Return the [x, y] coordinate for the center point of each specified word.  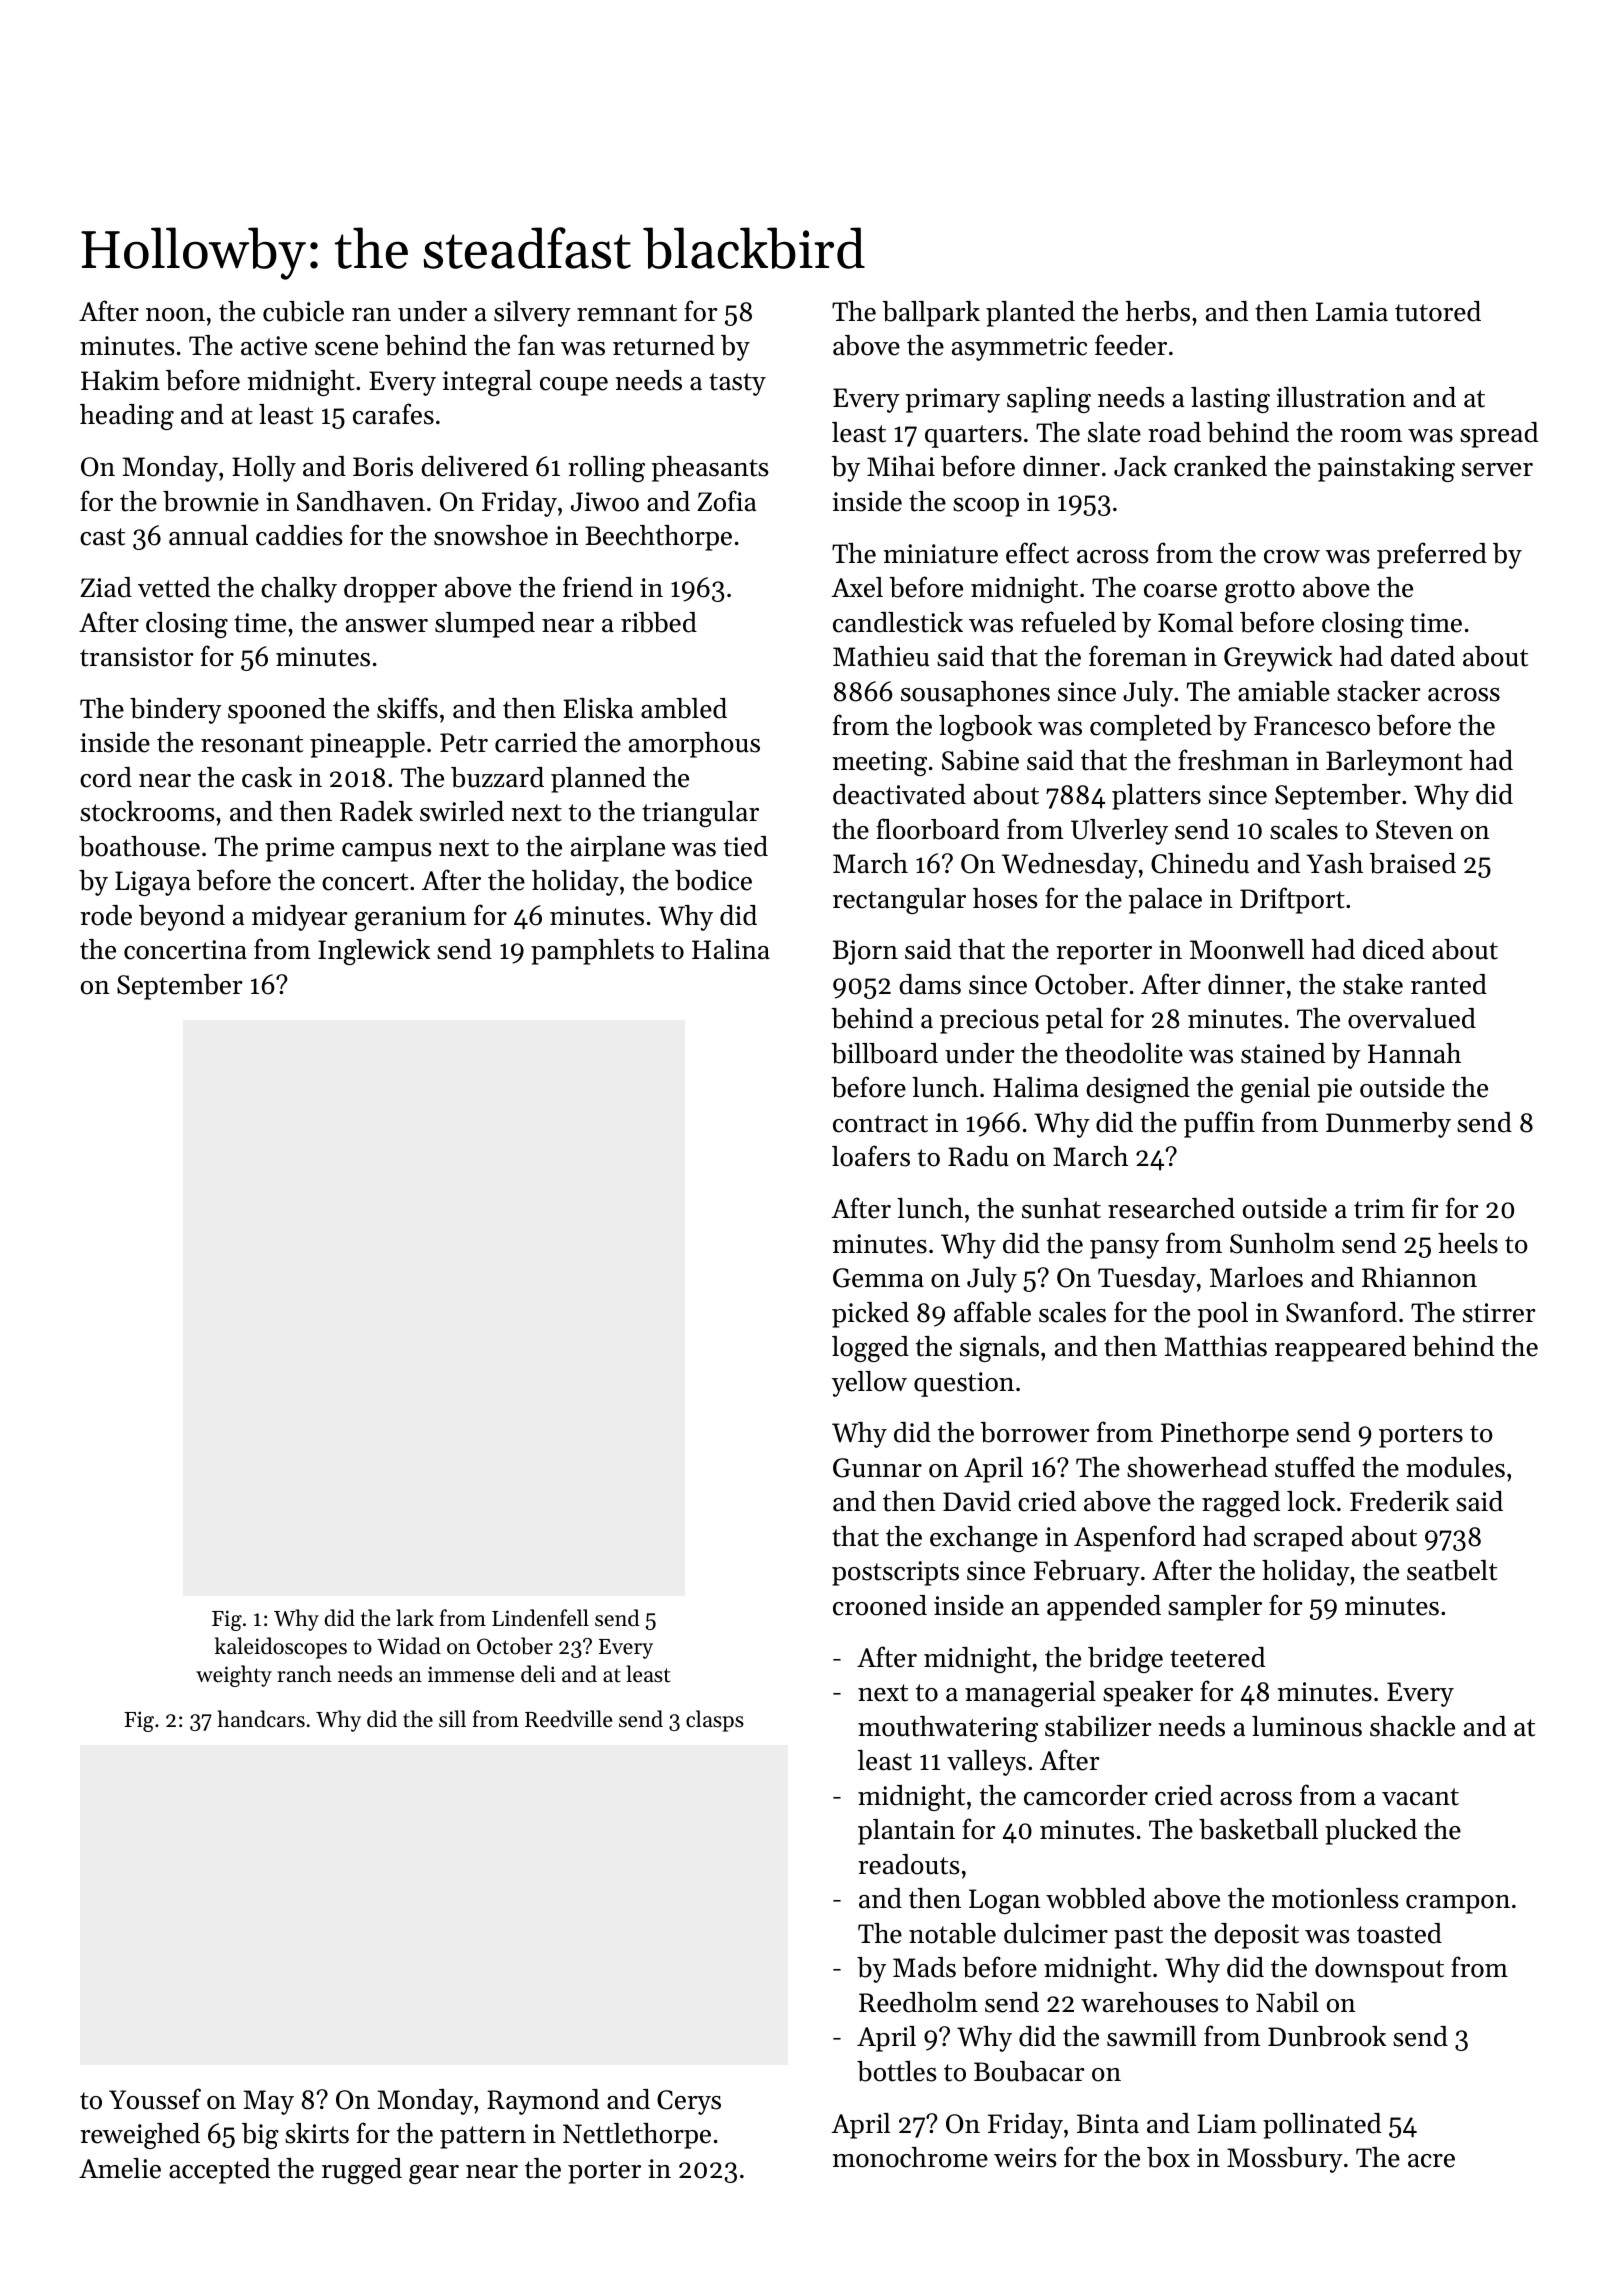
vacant [1420, 1797]
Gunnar [877, 1468]
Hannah [1414, 1053]
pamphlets [592, 952]
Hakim [120, 380]
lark [415, 1617]
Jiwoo [605, 502]
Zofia [726, 501]
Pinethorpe [1225, 1435]
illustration [1341, 397]
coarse [1180, 591]
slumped [485, 625]
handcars [261, 1719]
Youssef [155, 2099]
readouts [909, 1864]
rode [106, 915]
